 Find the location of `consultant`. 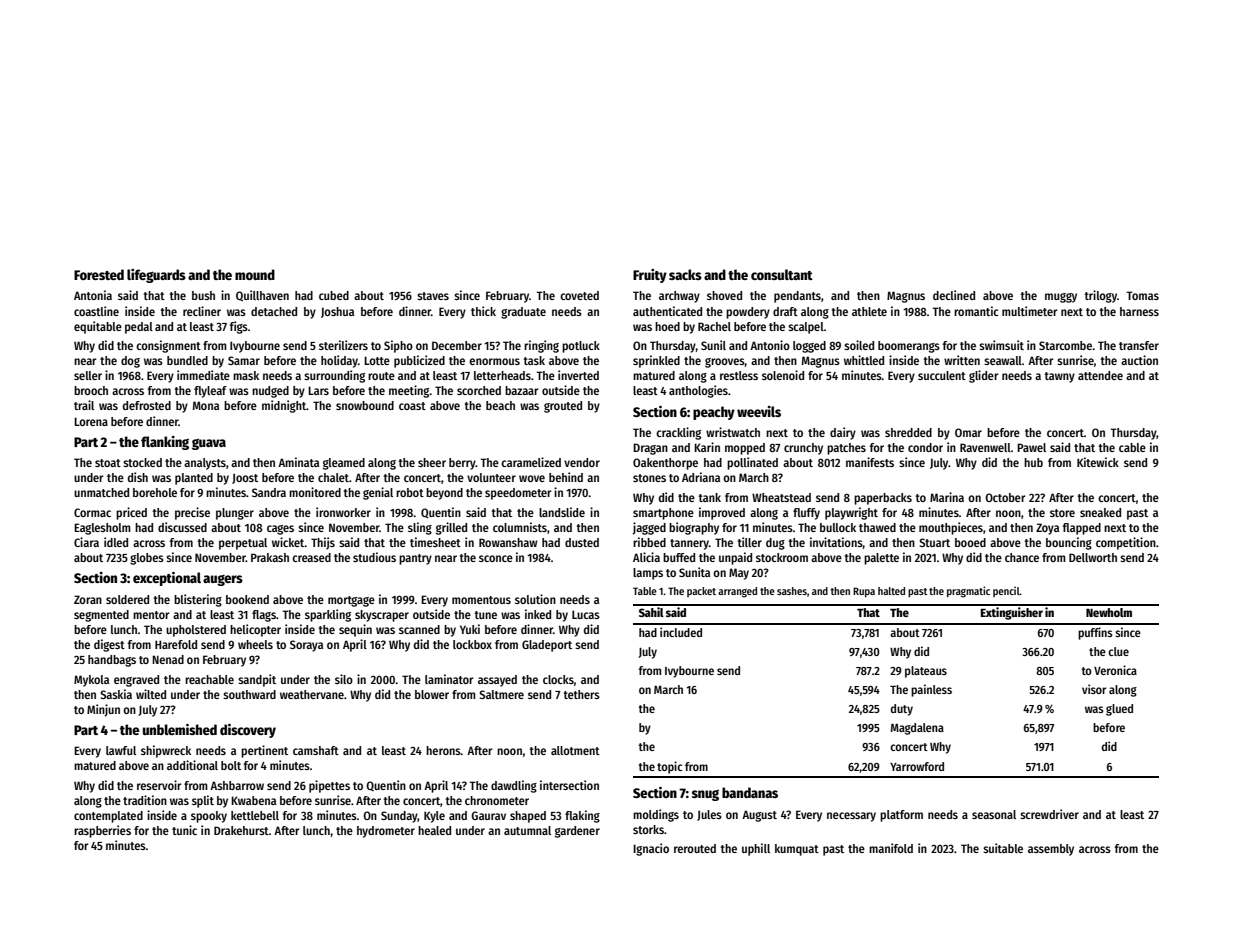

consultant is located at coordinates (782, 274).
